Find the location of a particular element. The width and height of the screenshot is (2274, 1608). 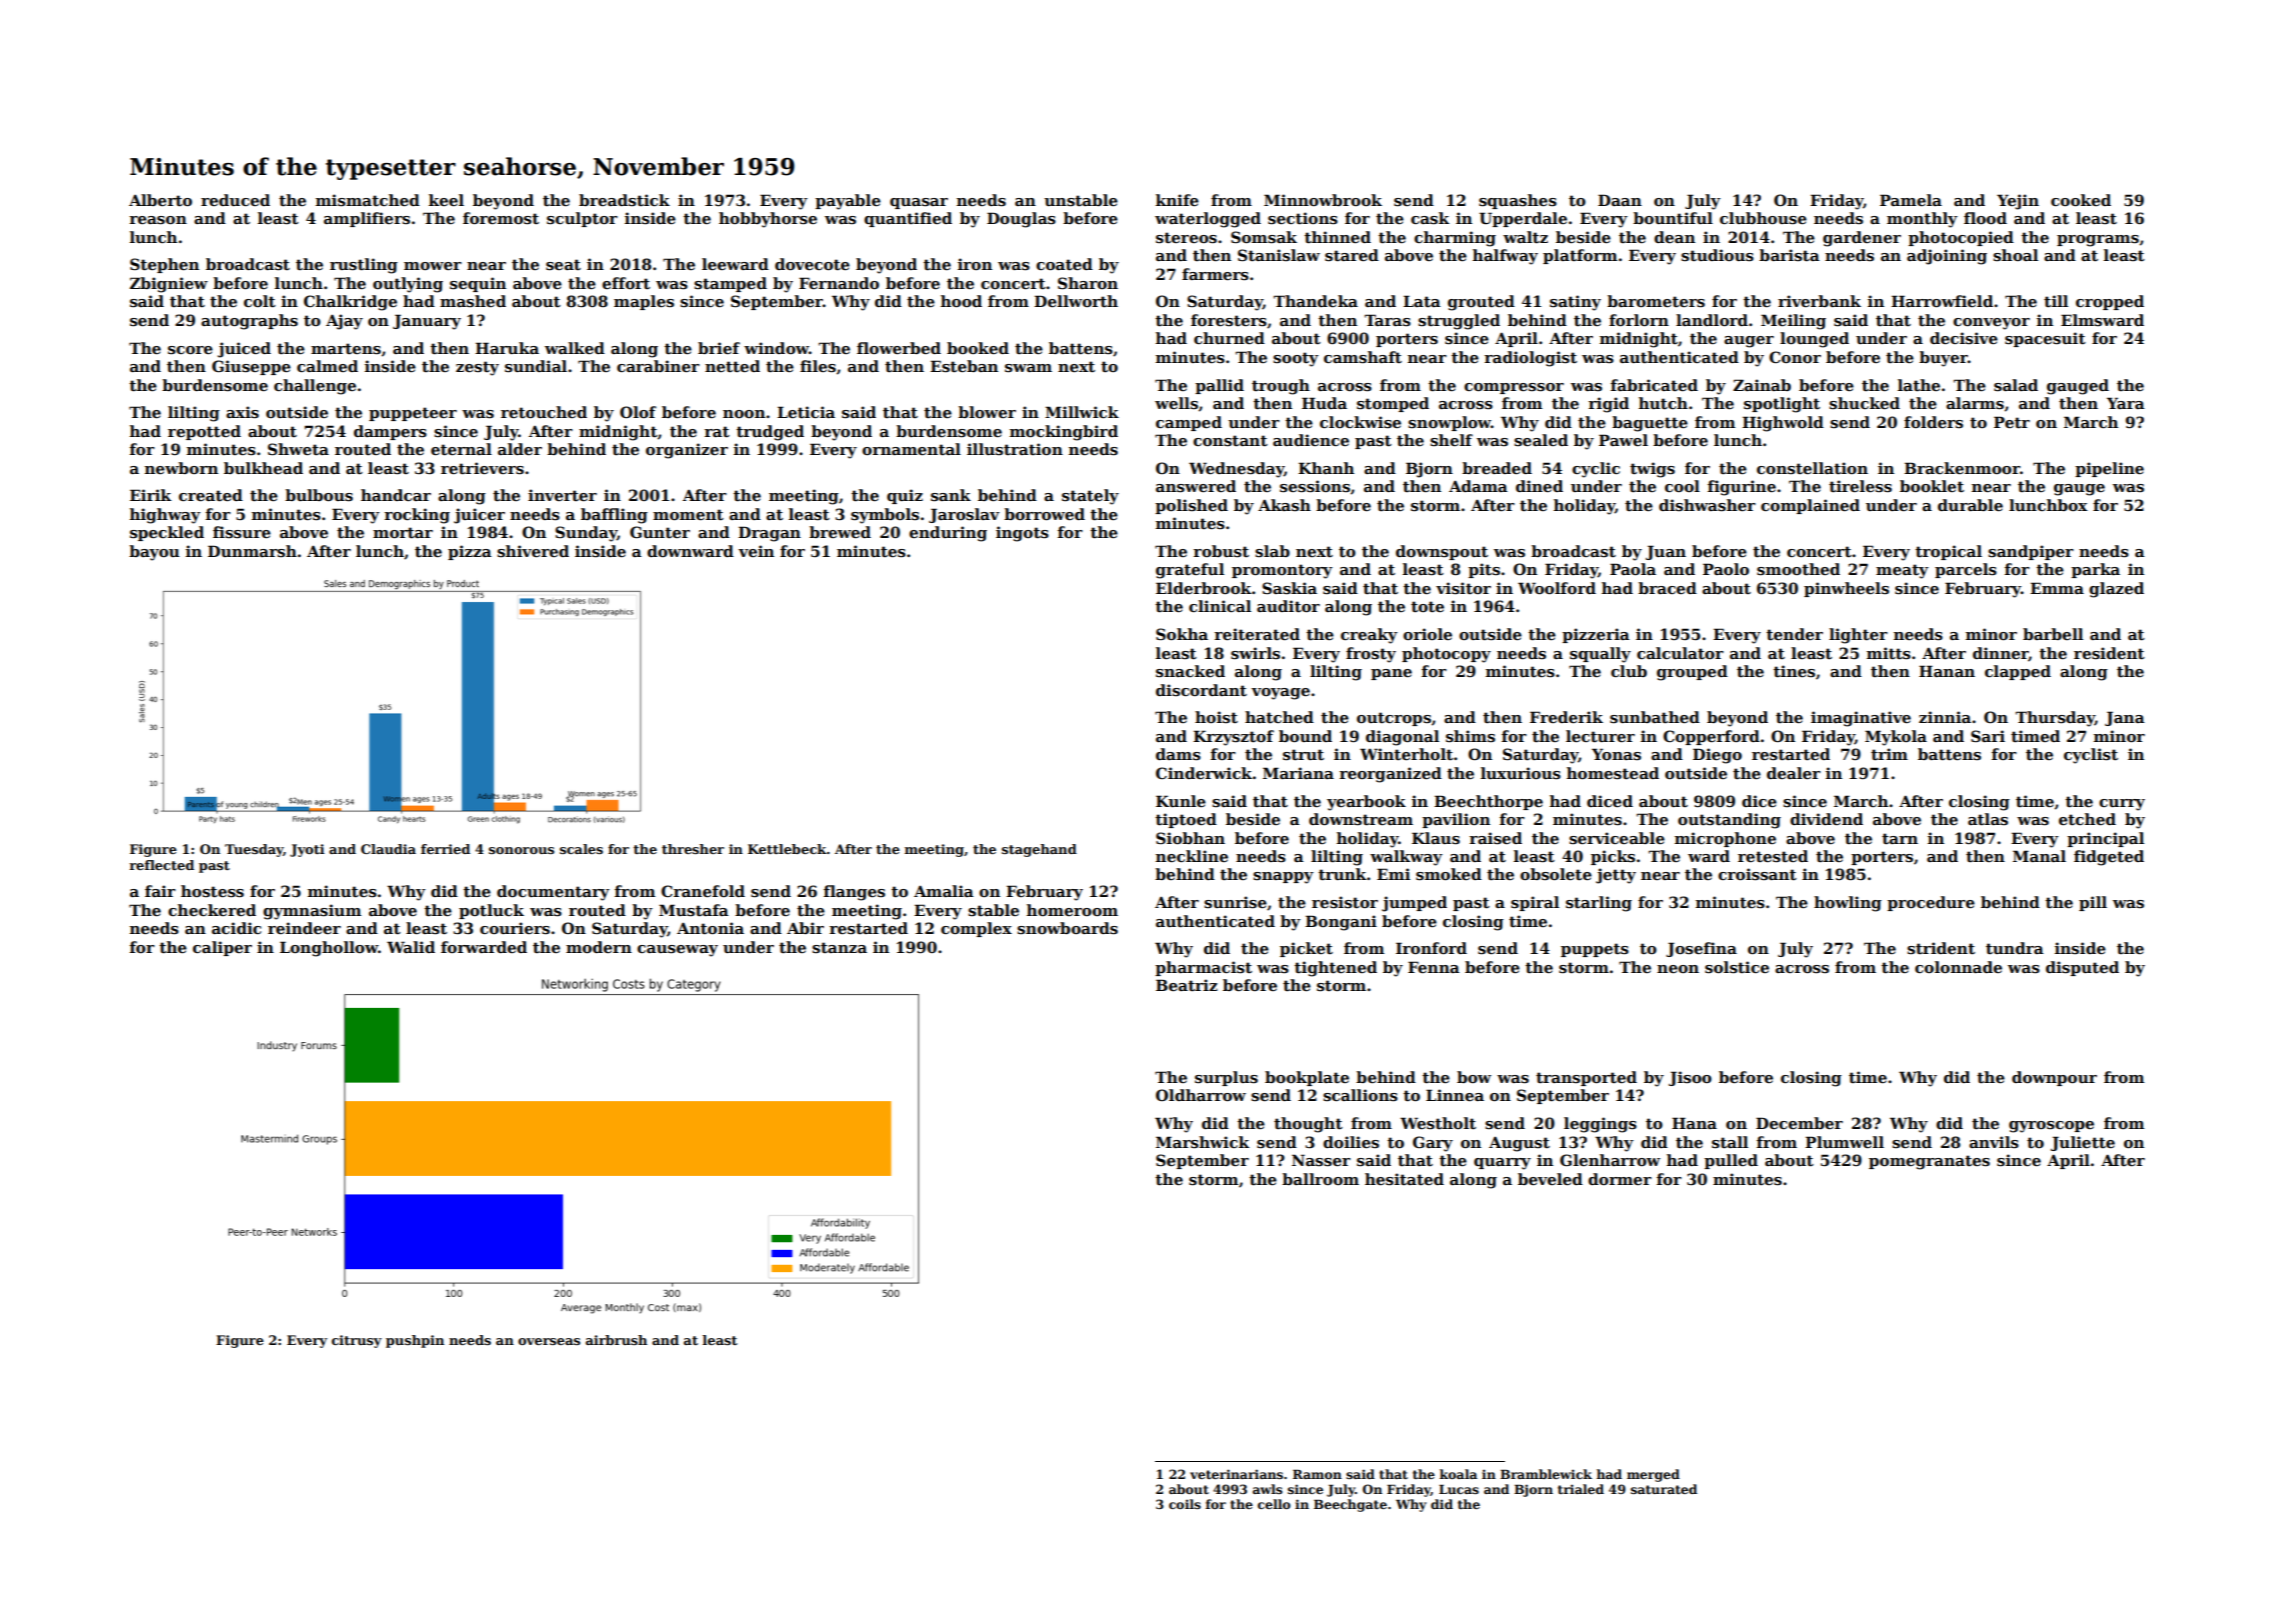

thresher is located at coordinates (693, 849).
